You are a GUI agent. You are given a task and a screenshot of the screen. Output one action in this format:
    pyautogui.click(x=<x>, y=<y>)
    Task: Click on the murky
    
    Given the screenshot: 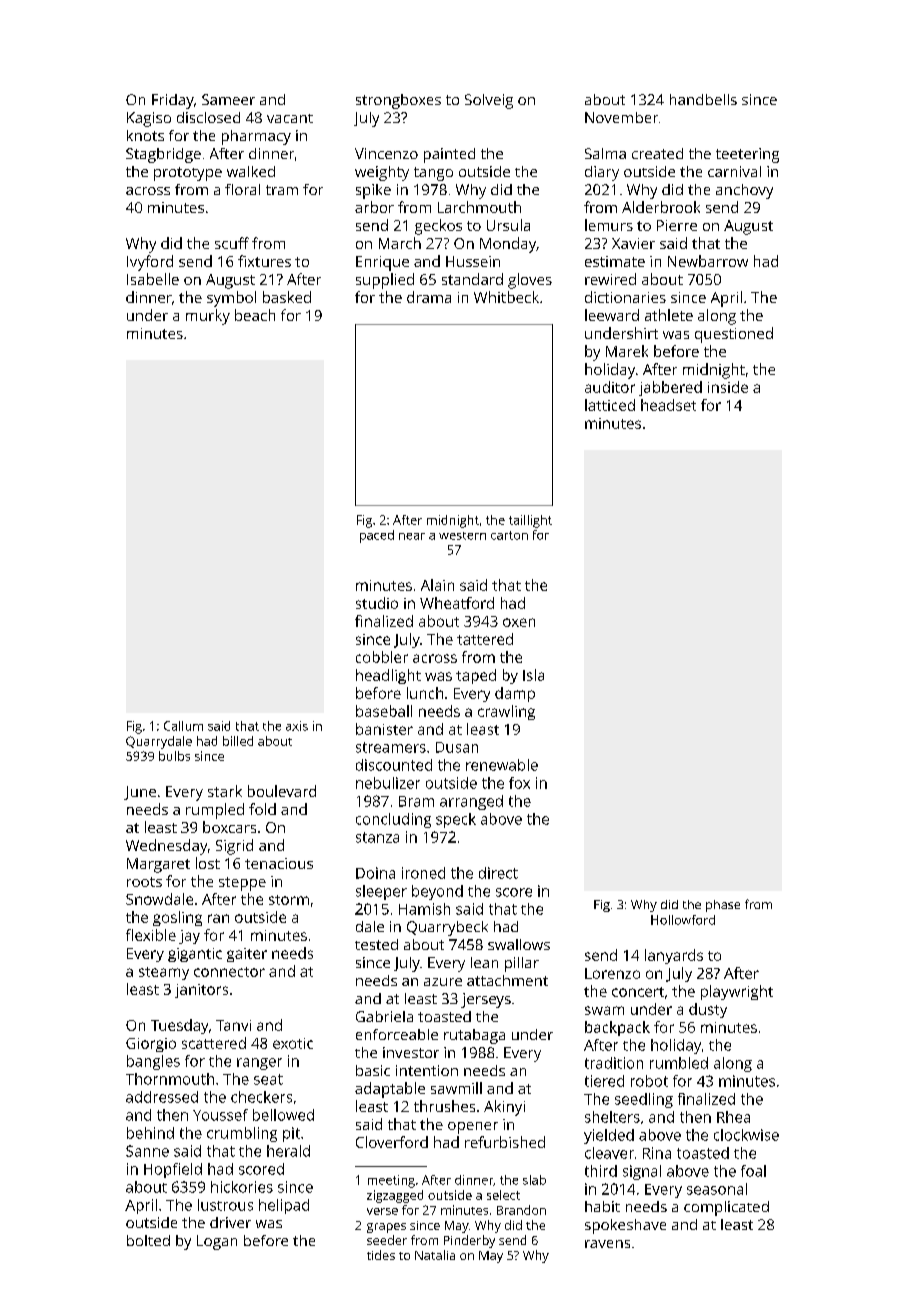 What is the action you would take?
    pyautogui.click(x=208, y=317)
